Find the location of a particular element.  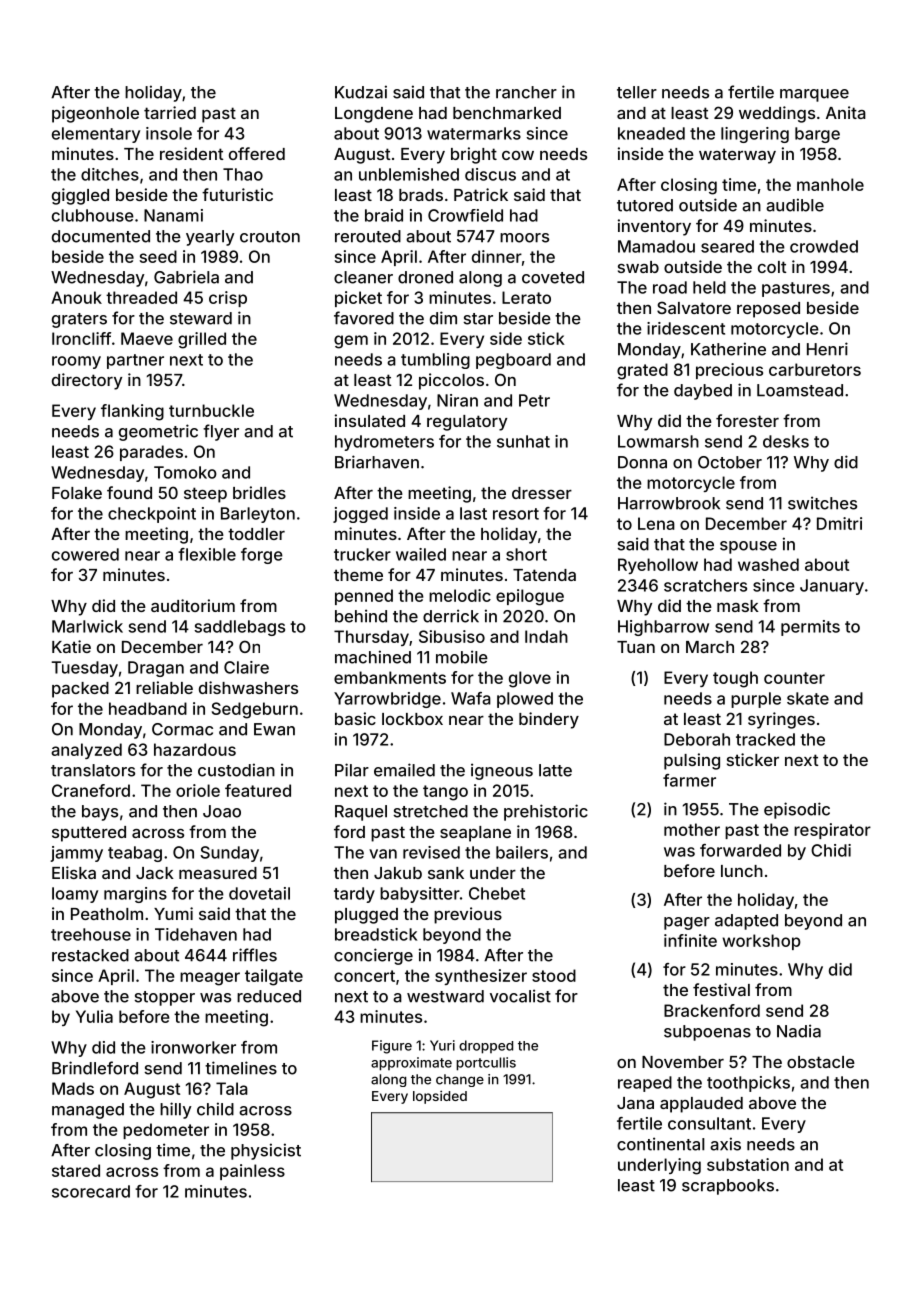

Nadia is located at coordinates (799, 1031).
